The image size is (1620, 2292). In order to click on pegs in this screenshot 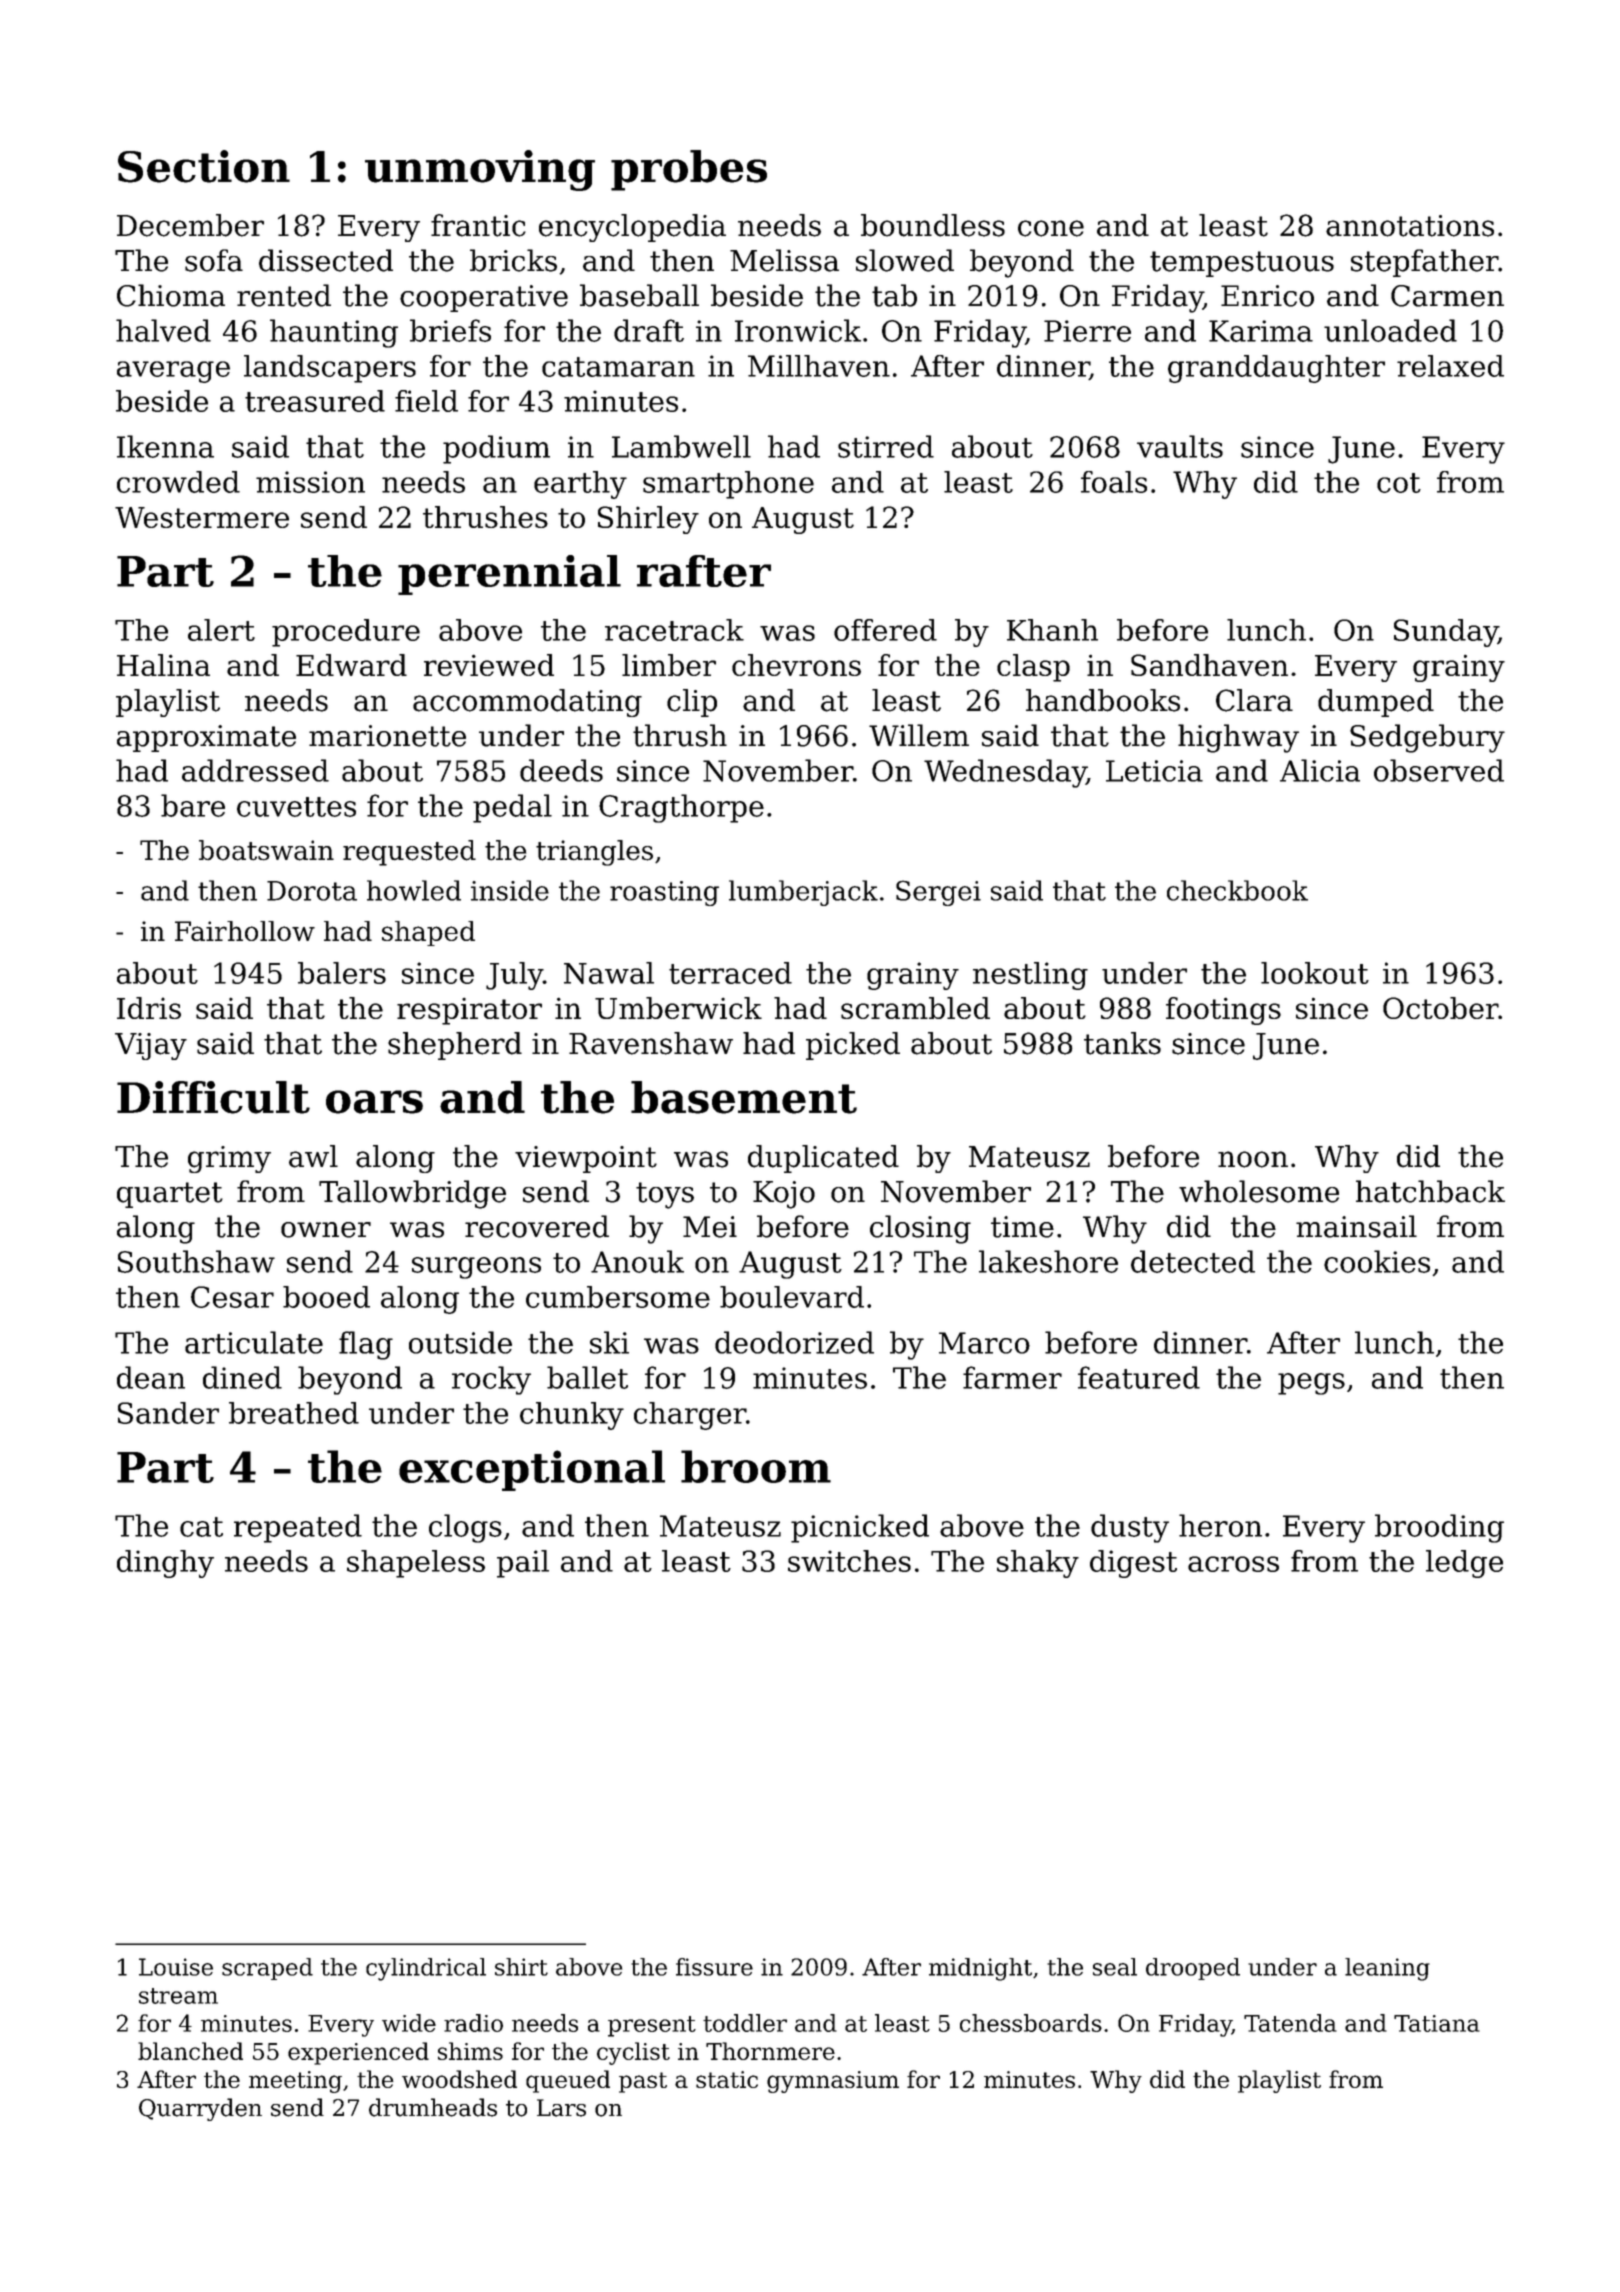, I will do `click(1311, 1384)`.
